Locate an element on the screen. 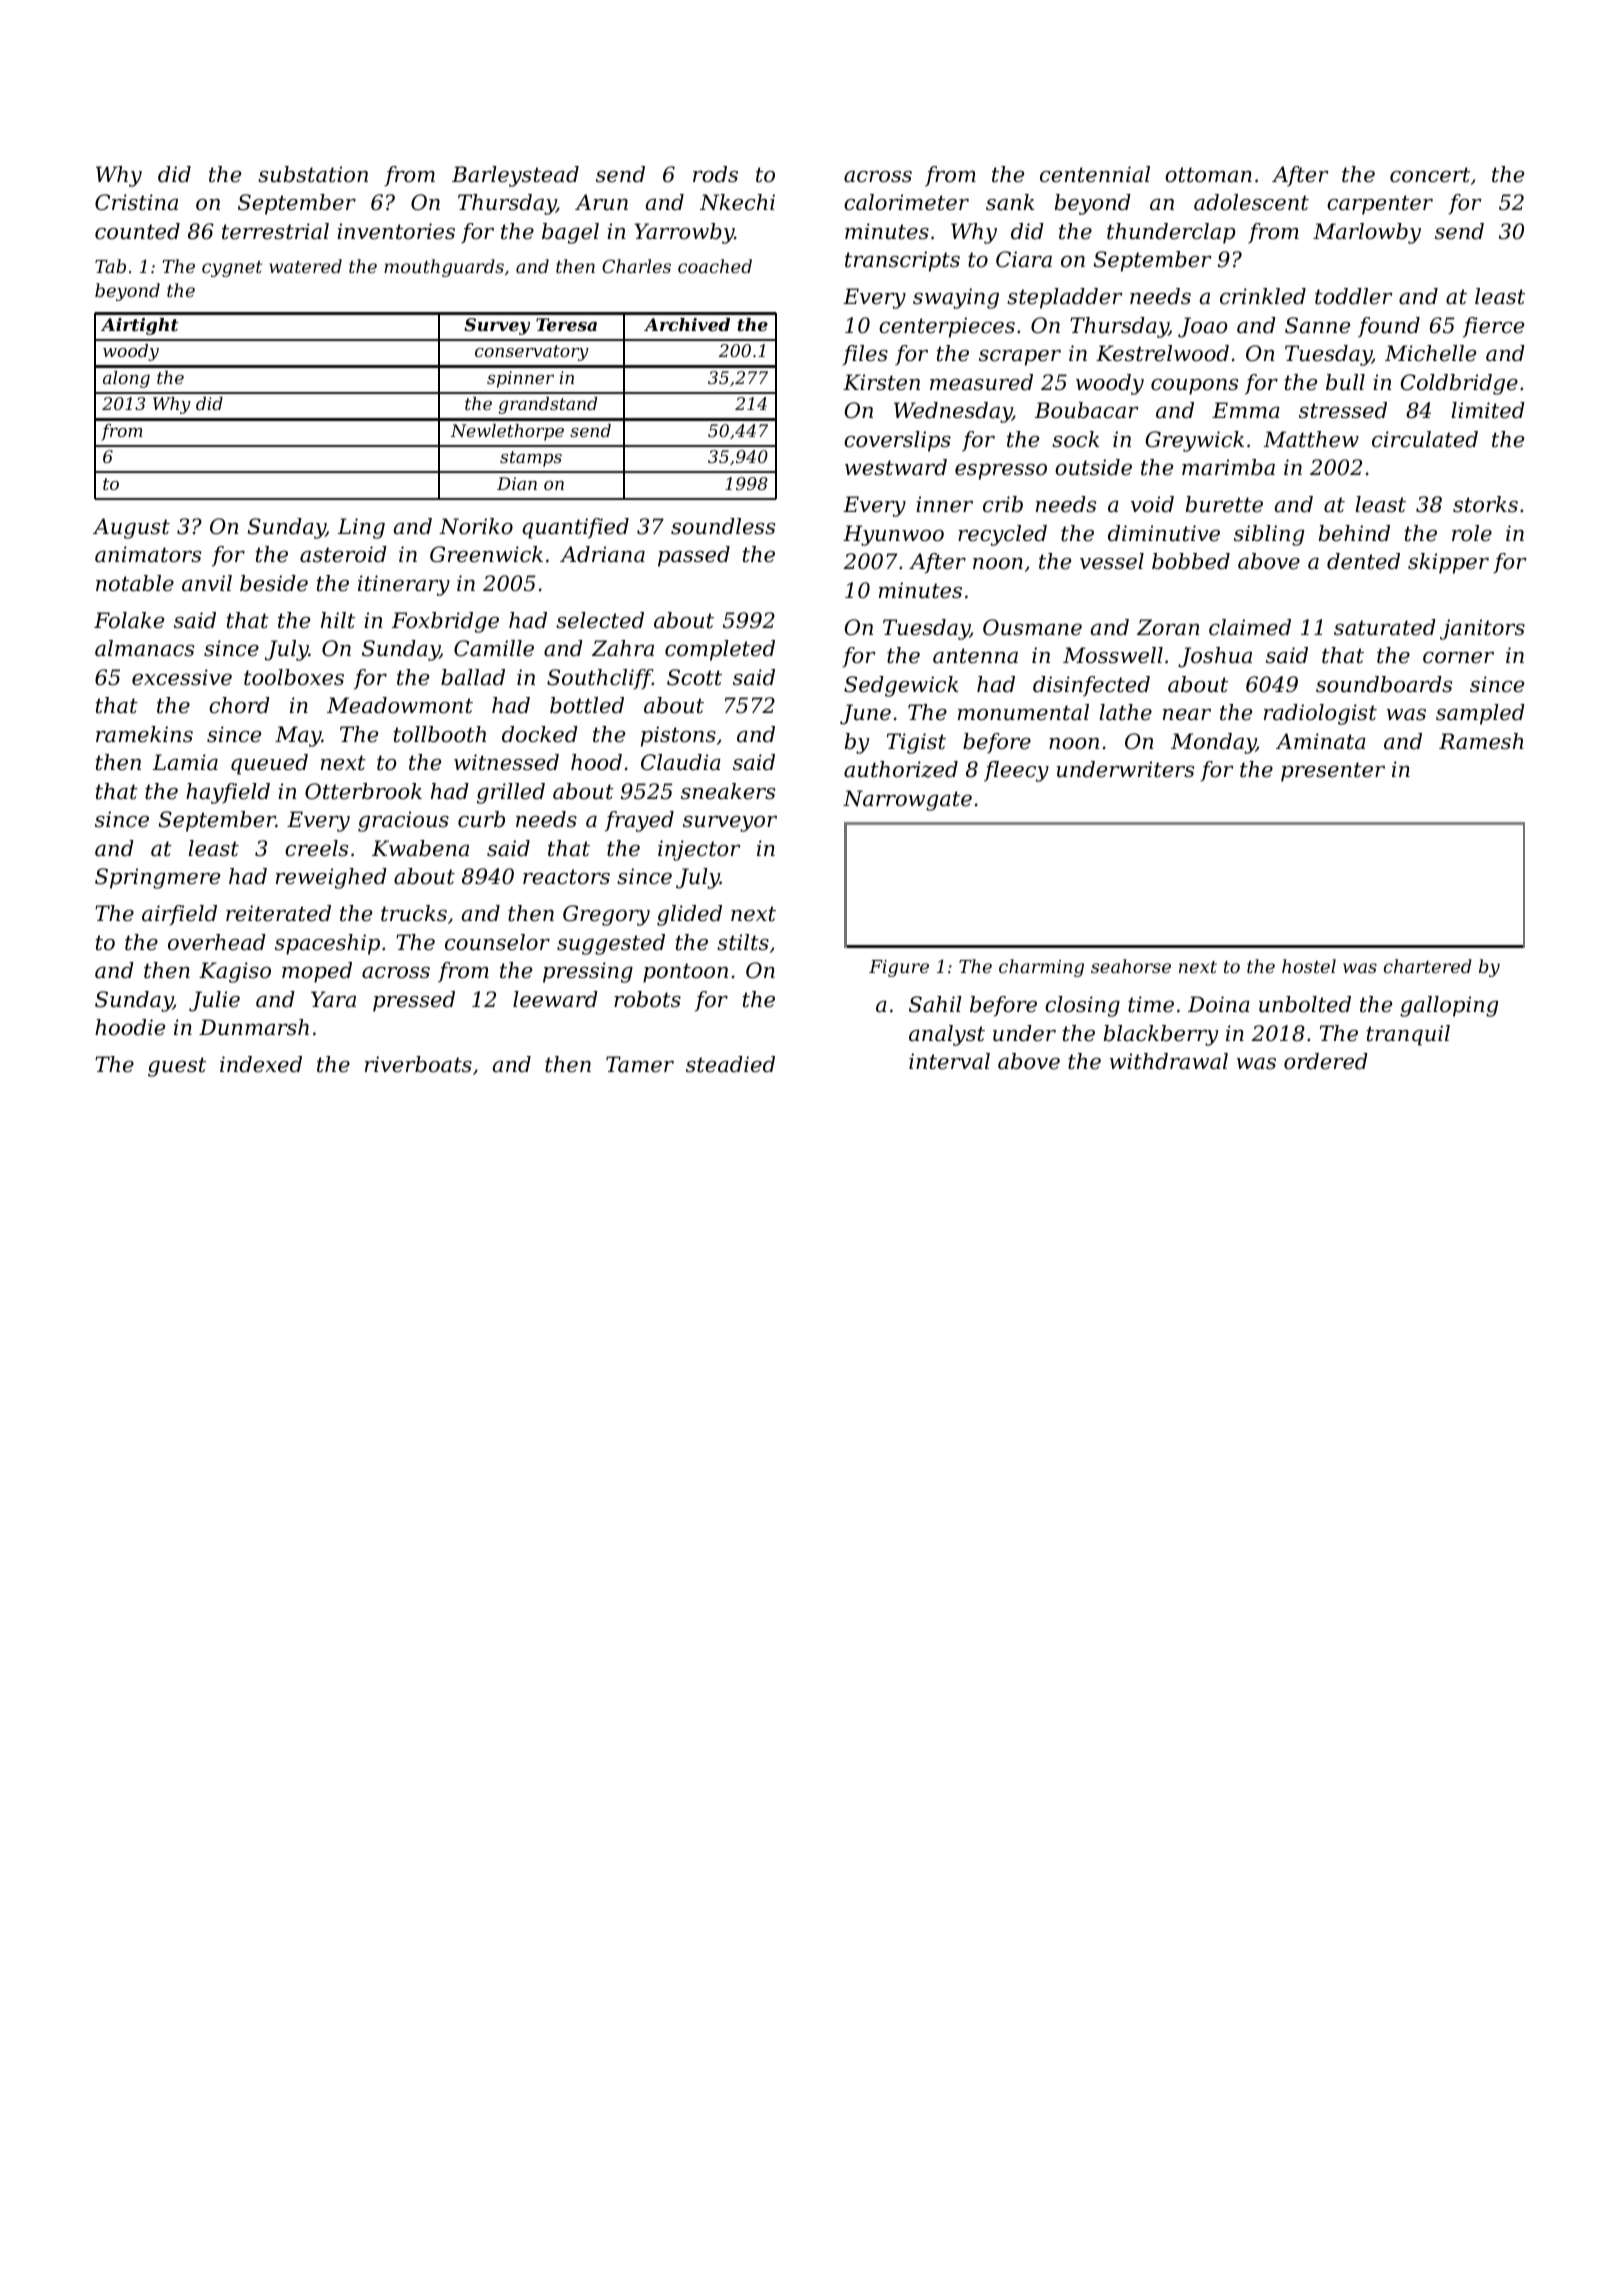 This screenshot has height=2292, width=1620. Narrowgate is located at coordinates (907, 800).
